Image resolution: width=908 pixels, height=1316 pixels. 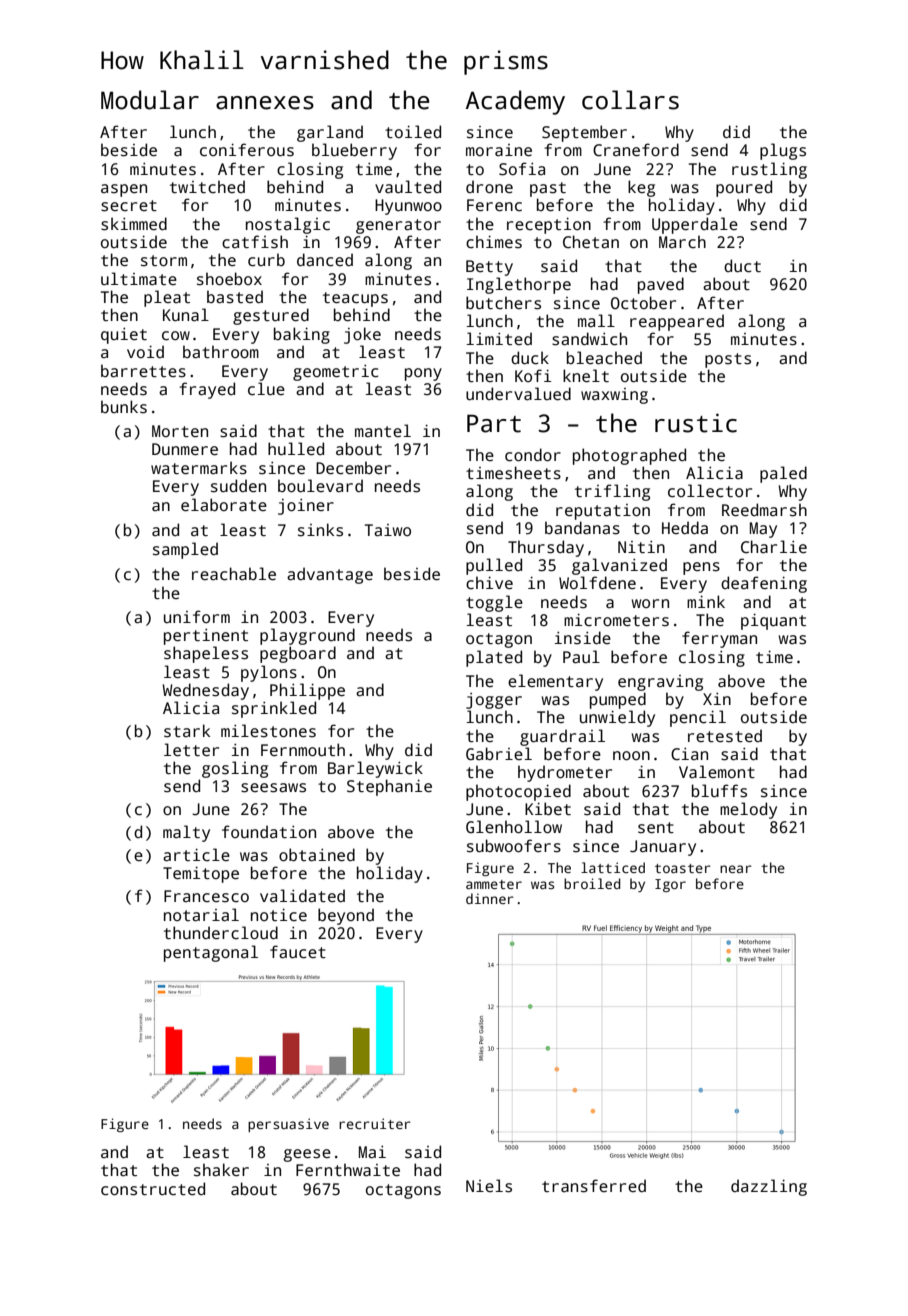 I want to click on near, so click(x=736, y=869).
